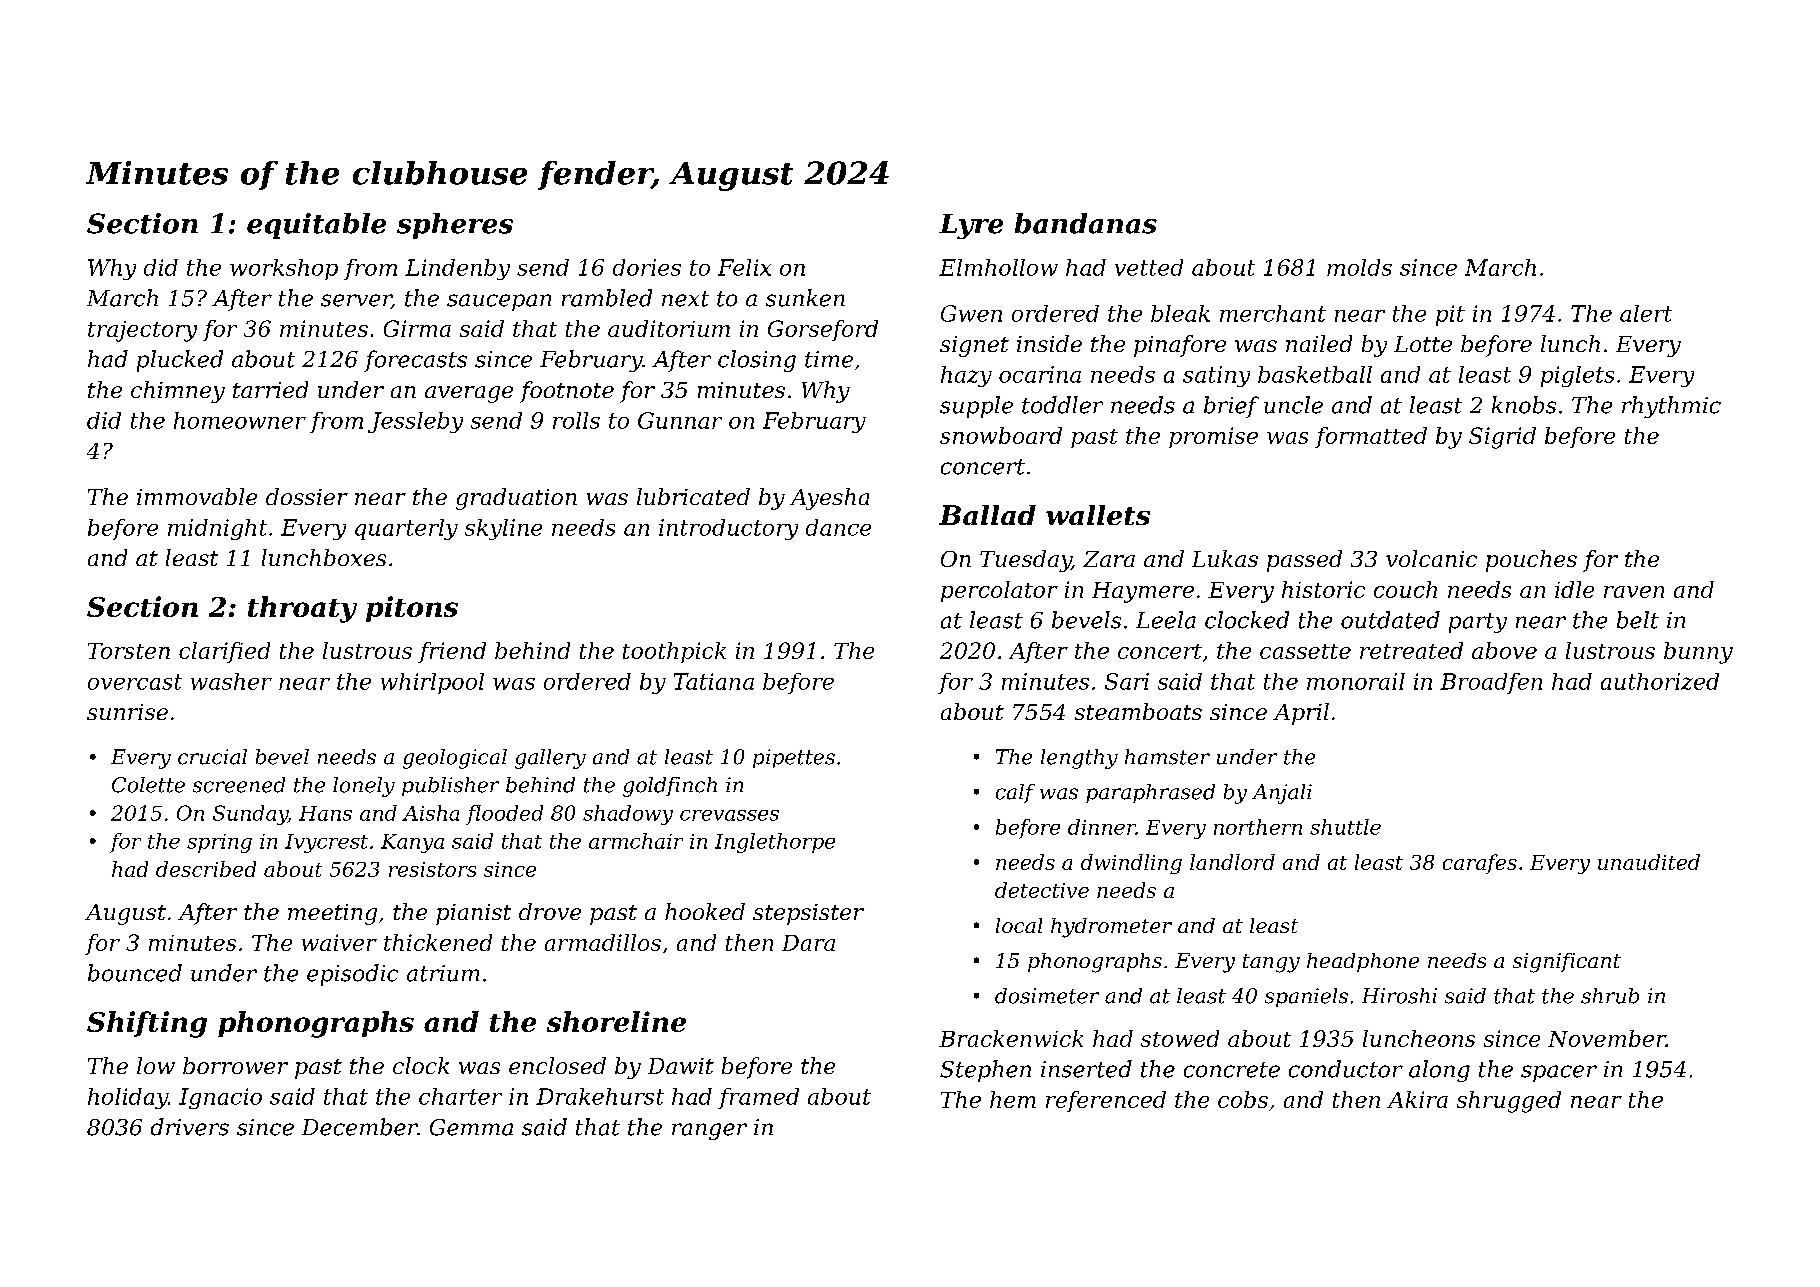  Describe the element at coordinates (359, 1127) in the page. I see `December` at that location.
